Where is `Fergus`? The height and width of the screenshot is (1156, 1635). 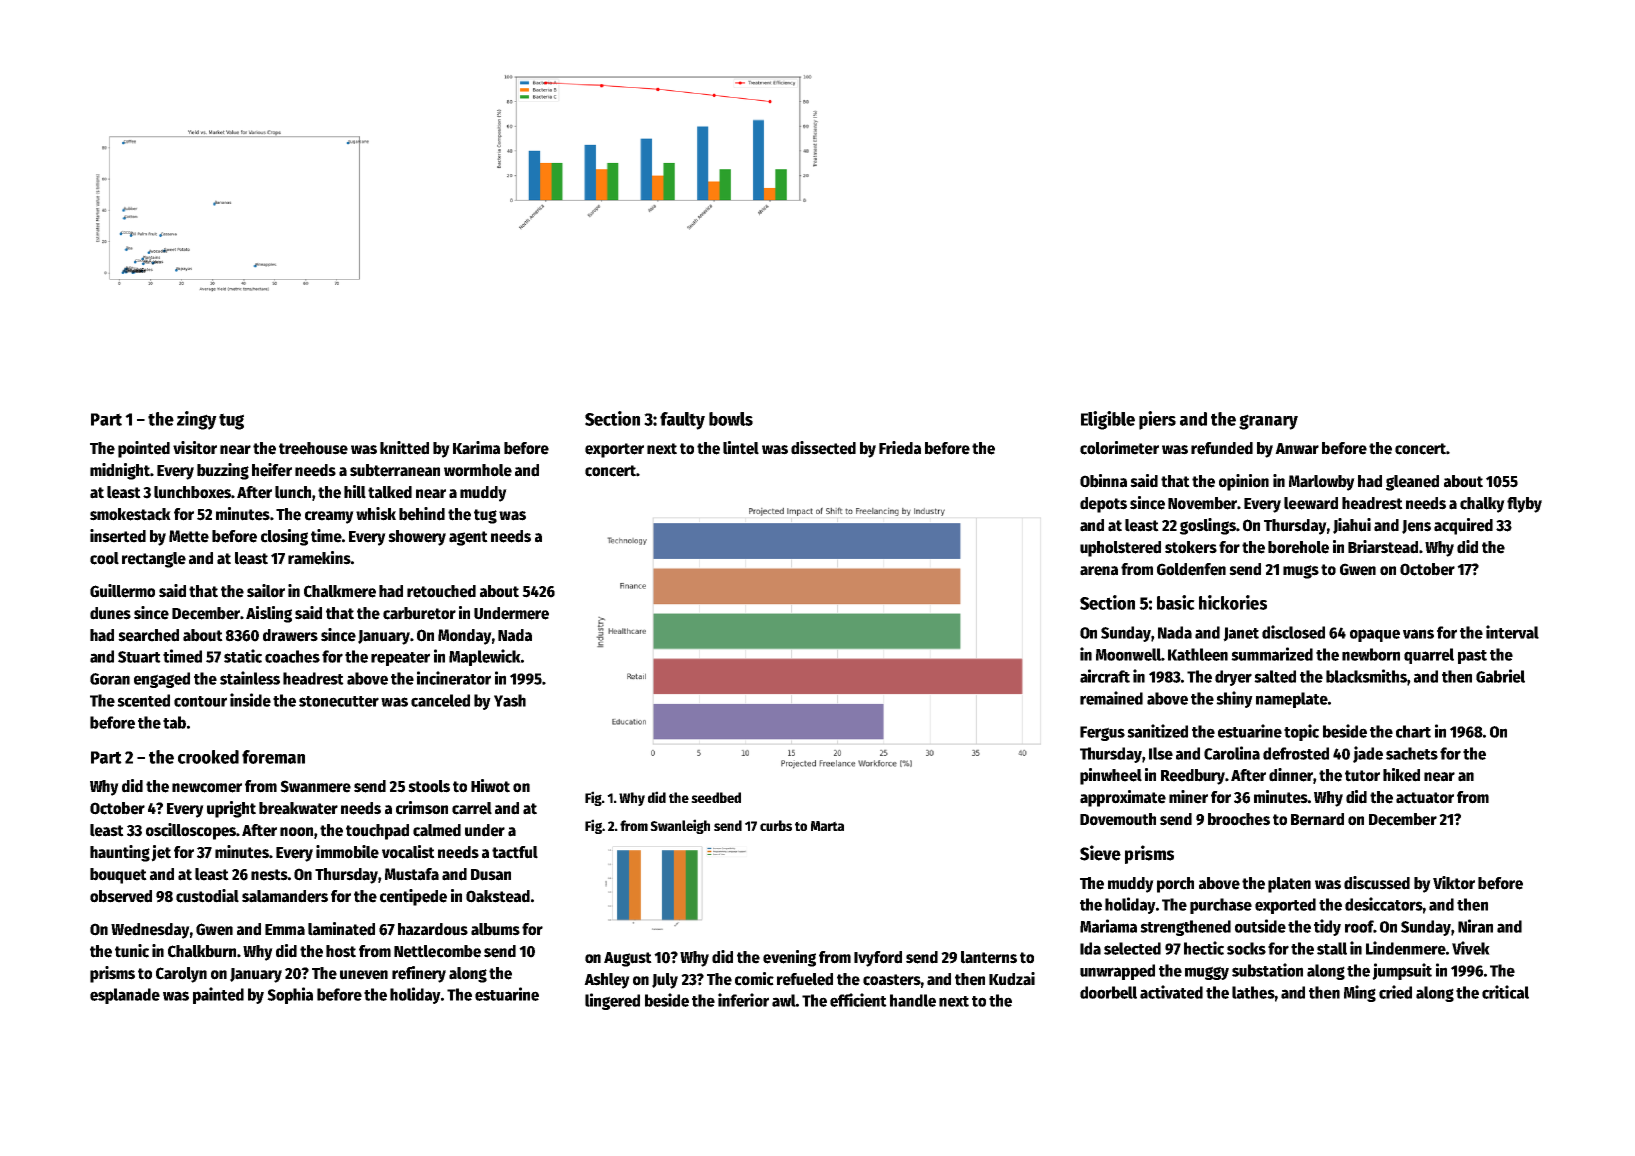 Fergus is located at coordinates (1102, 733).
